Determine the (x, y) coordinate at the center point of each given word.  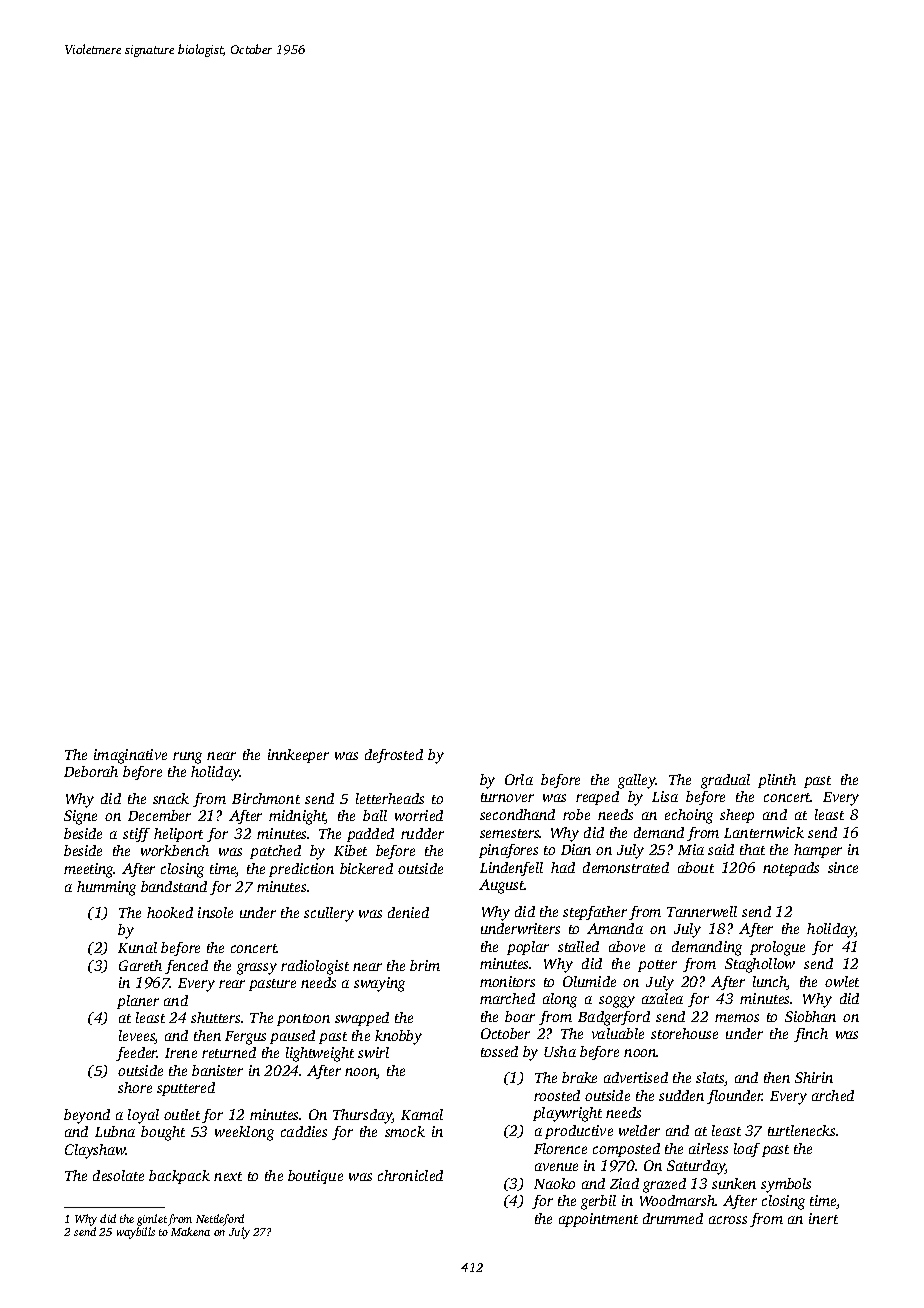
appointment (598, 1220)
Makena (190, 1231)
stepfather (595, 913)
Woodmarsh (678, 1200)
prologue (777, 948)
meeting (89, 870)
